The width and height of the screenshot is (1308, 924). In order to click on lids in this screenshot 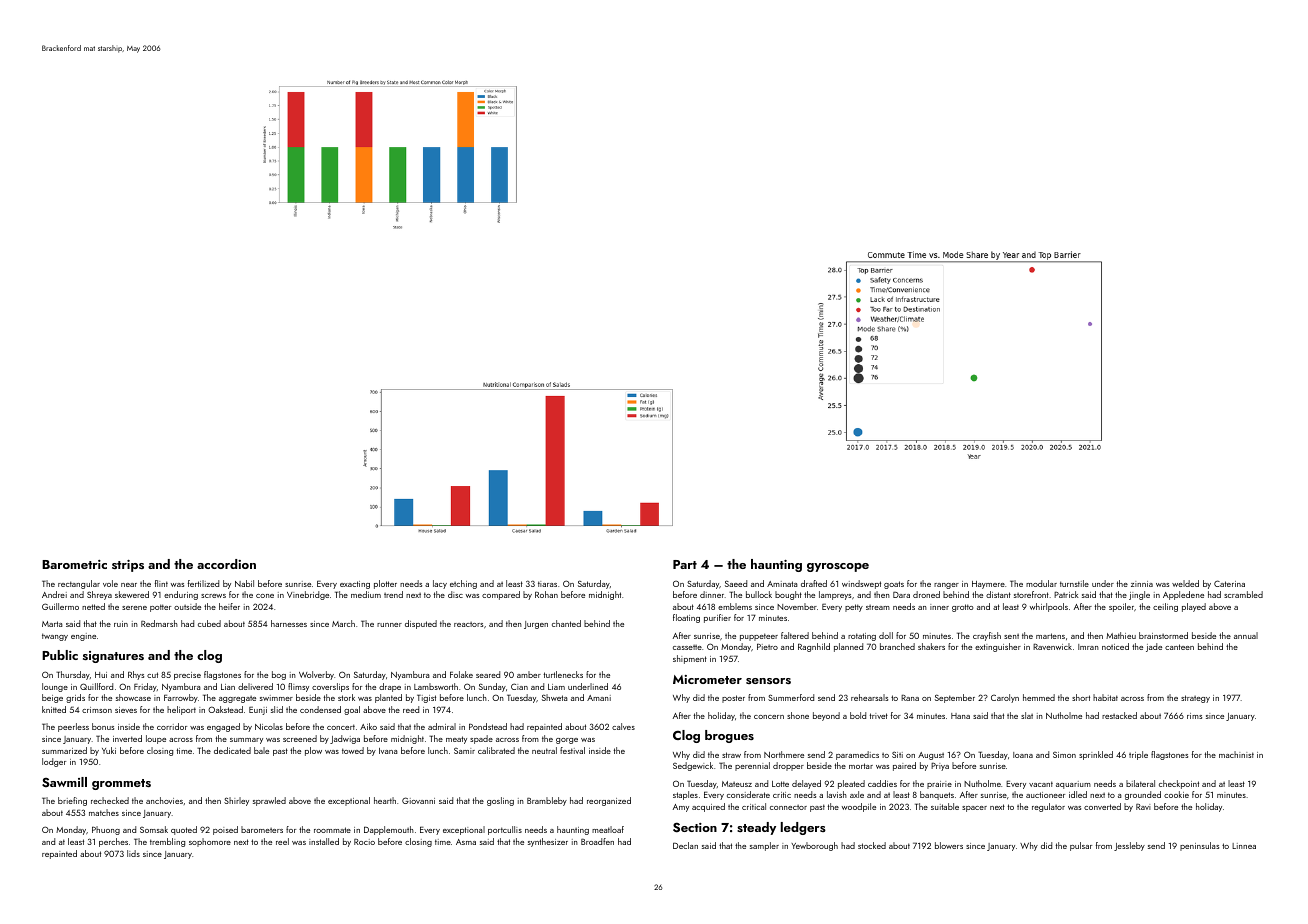, I will do `click(133, 853)`.
